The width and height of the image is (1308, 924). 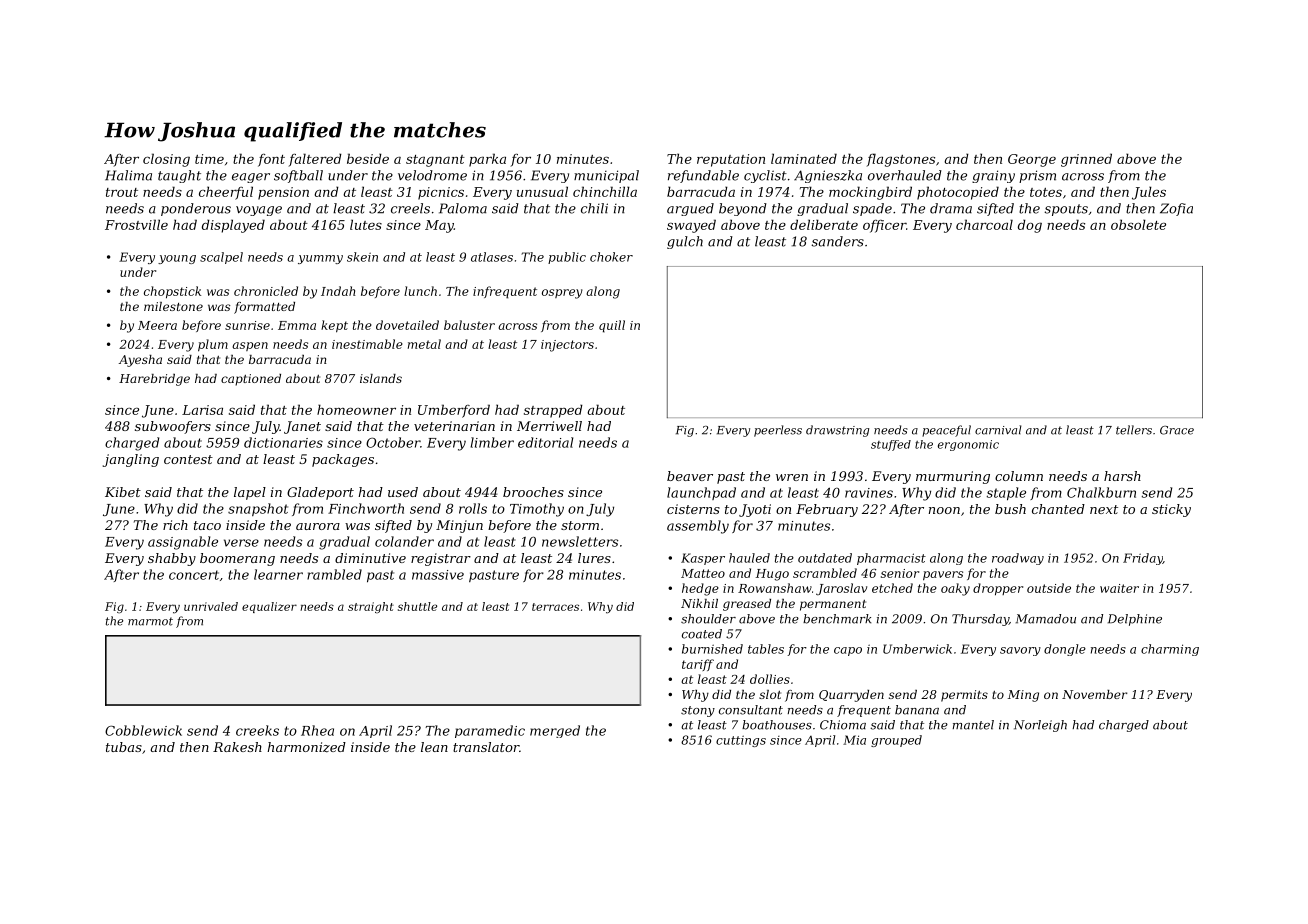 What do you see at coordinates (371, 608) in the image?
I see `straight` at bounding box center [371, 608].
